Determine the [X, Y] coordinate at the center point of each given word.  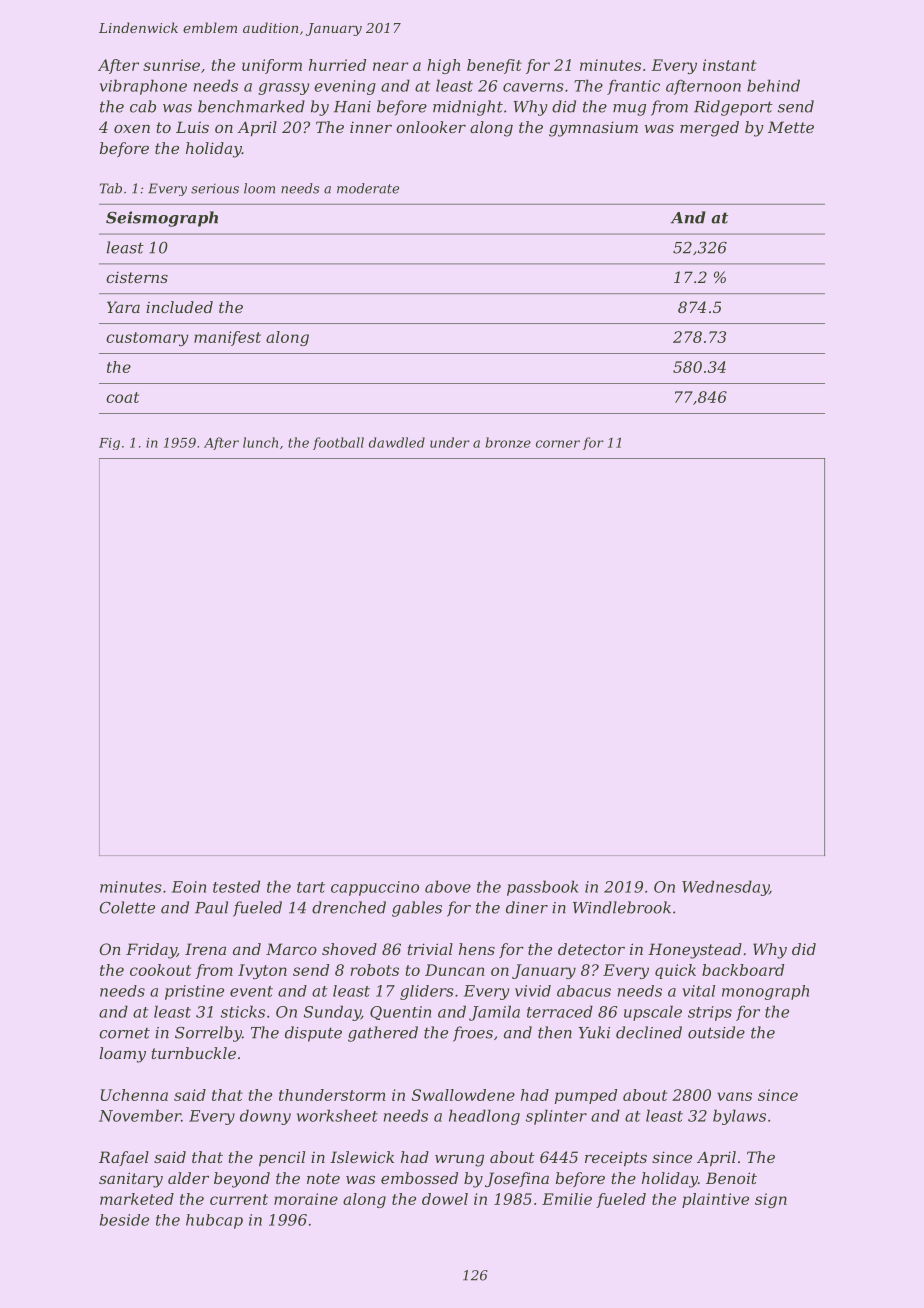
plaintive [715, 1200]
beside [124, 1220]
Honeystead [695, 951]
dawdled [397, 442]
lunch [260, 442]
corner [558, 444]
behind [773, 85]
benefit [494, 66]
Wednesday [725, 888]
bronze [508, 442]
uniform [272, 66]
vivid [533, 991]
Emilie [567, 1199]
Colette [127, 907]
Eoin [189, 887]
